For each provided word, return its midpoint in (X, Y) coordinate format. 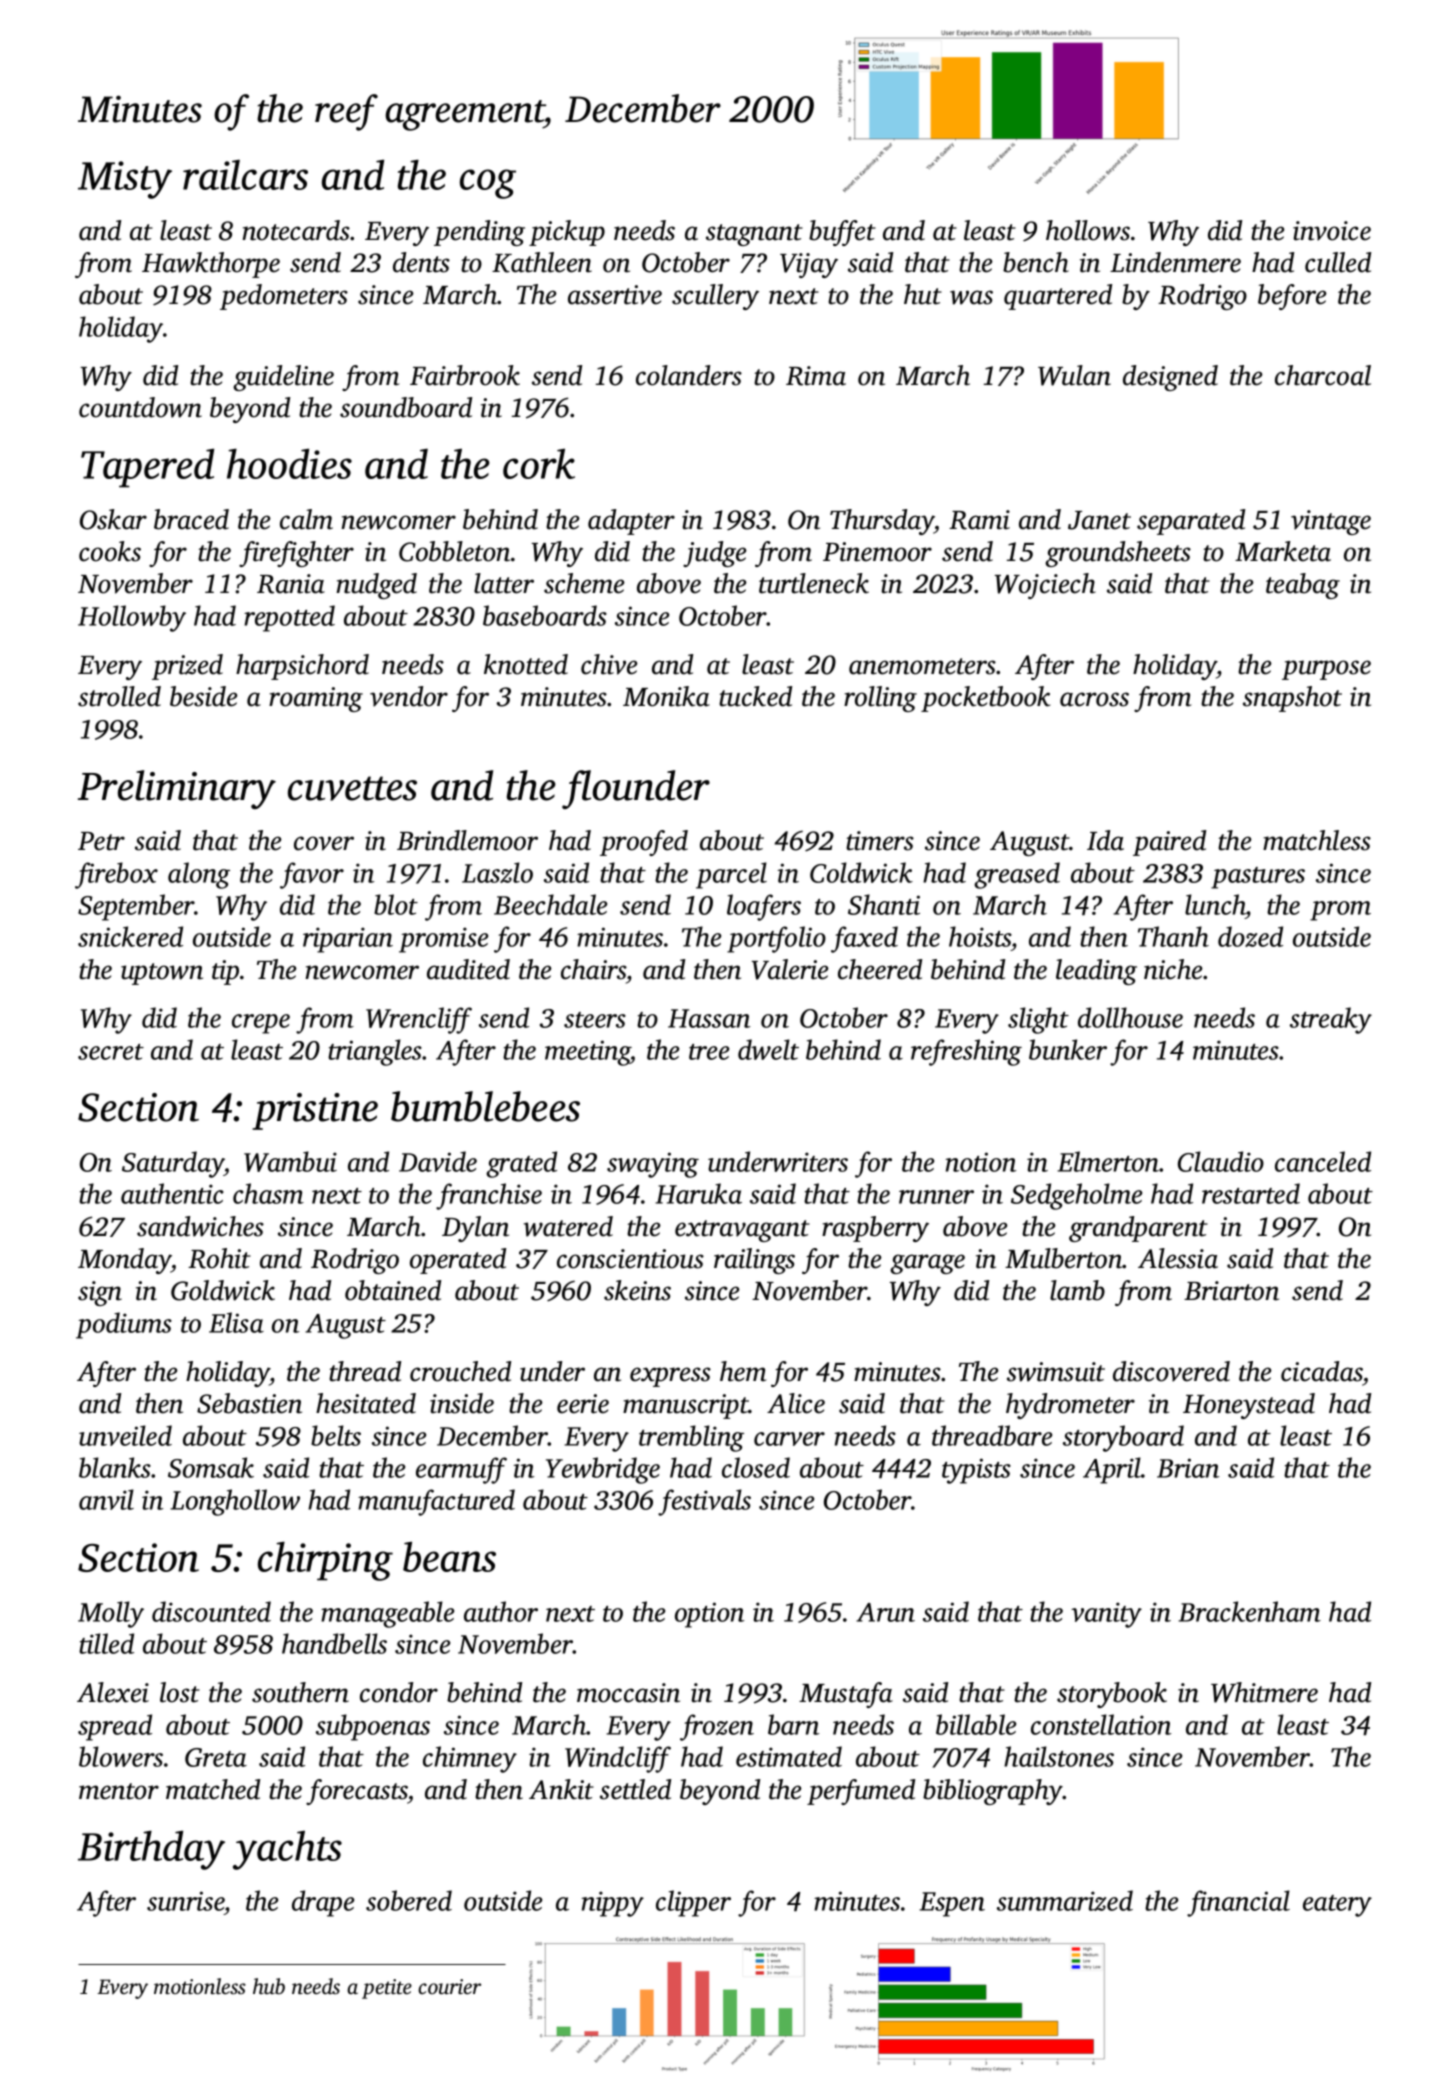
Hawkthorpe (211, 265)
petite (387, 1989)
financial (1238, 1903)
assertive (615, 295)
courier (449, 1986)
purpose (1326, 670)
